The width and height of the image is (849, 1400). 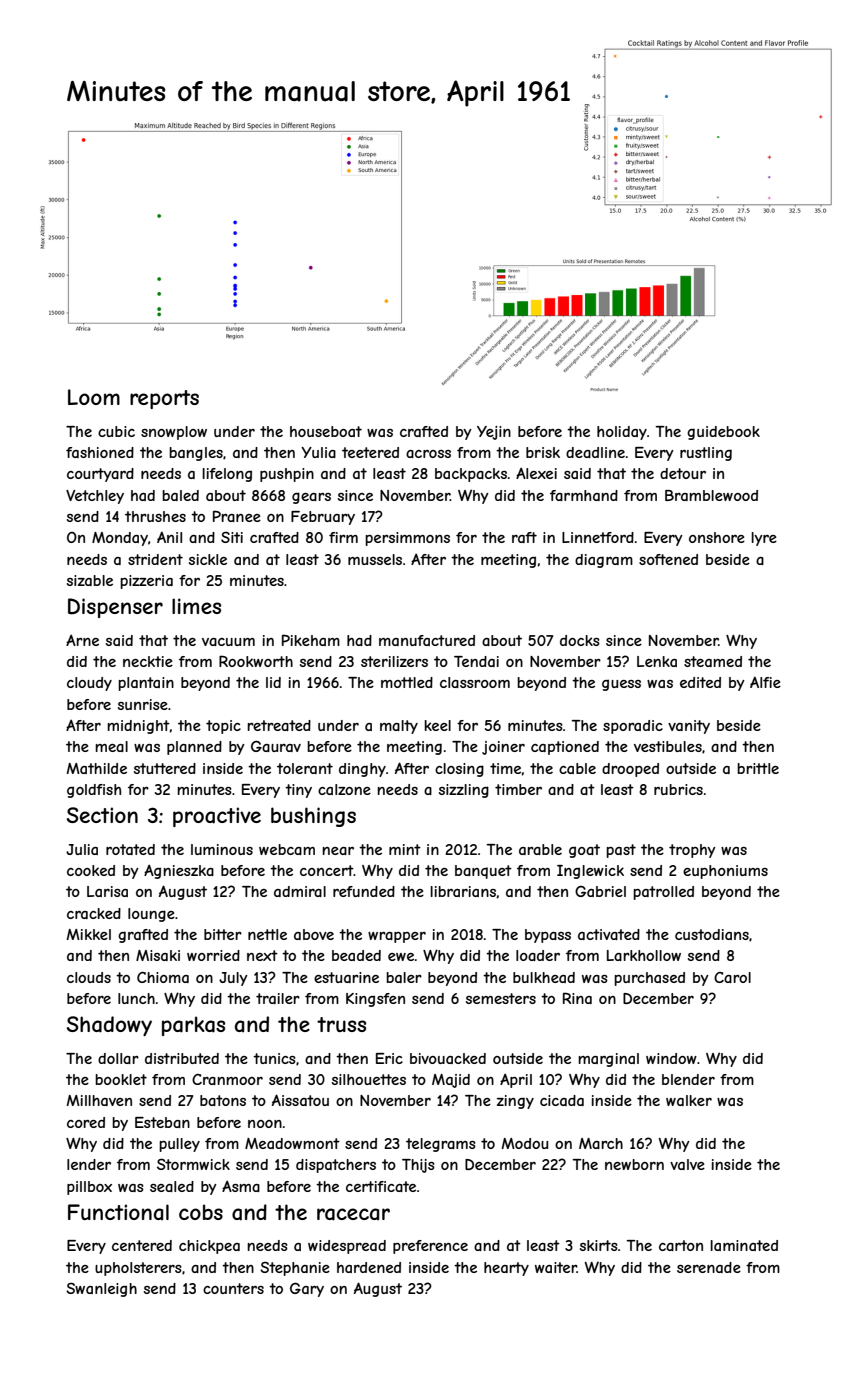 I want to click on booklet, so click(x=121, y=1079).
